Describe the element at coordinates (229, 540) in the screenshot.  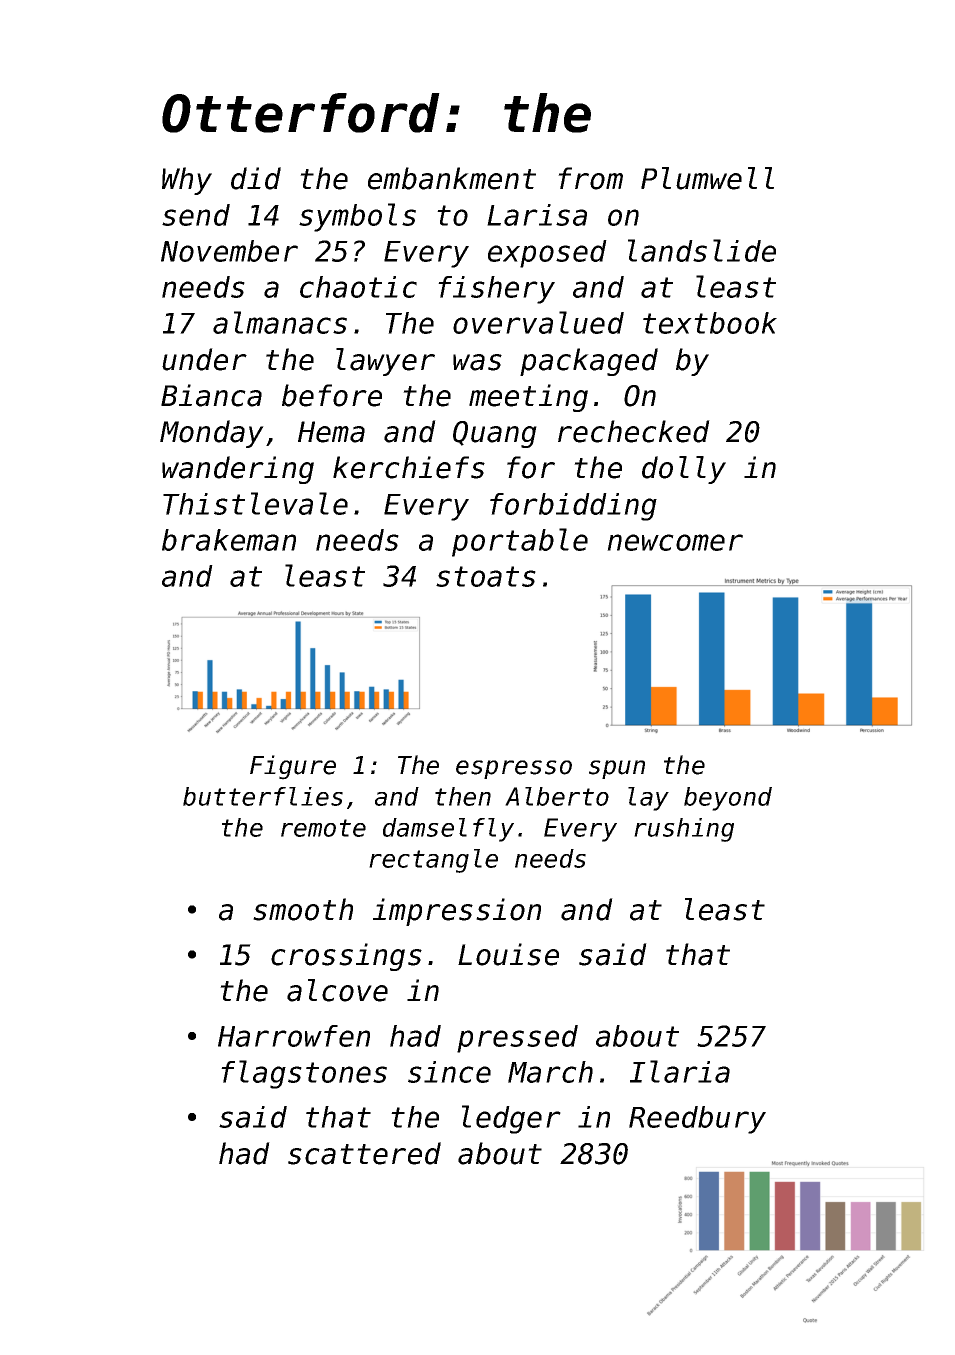
I see `brakeman` at that location.
